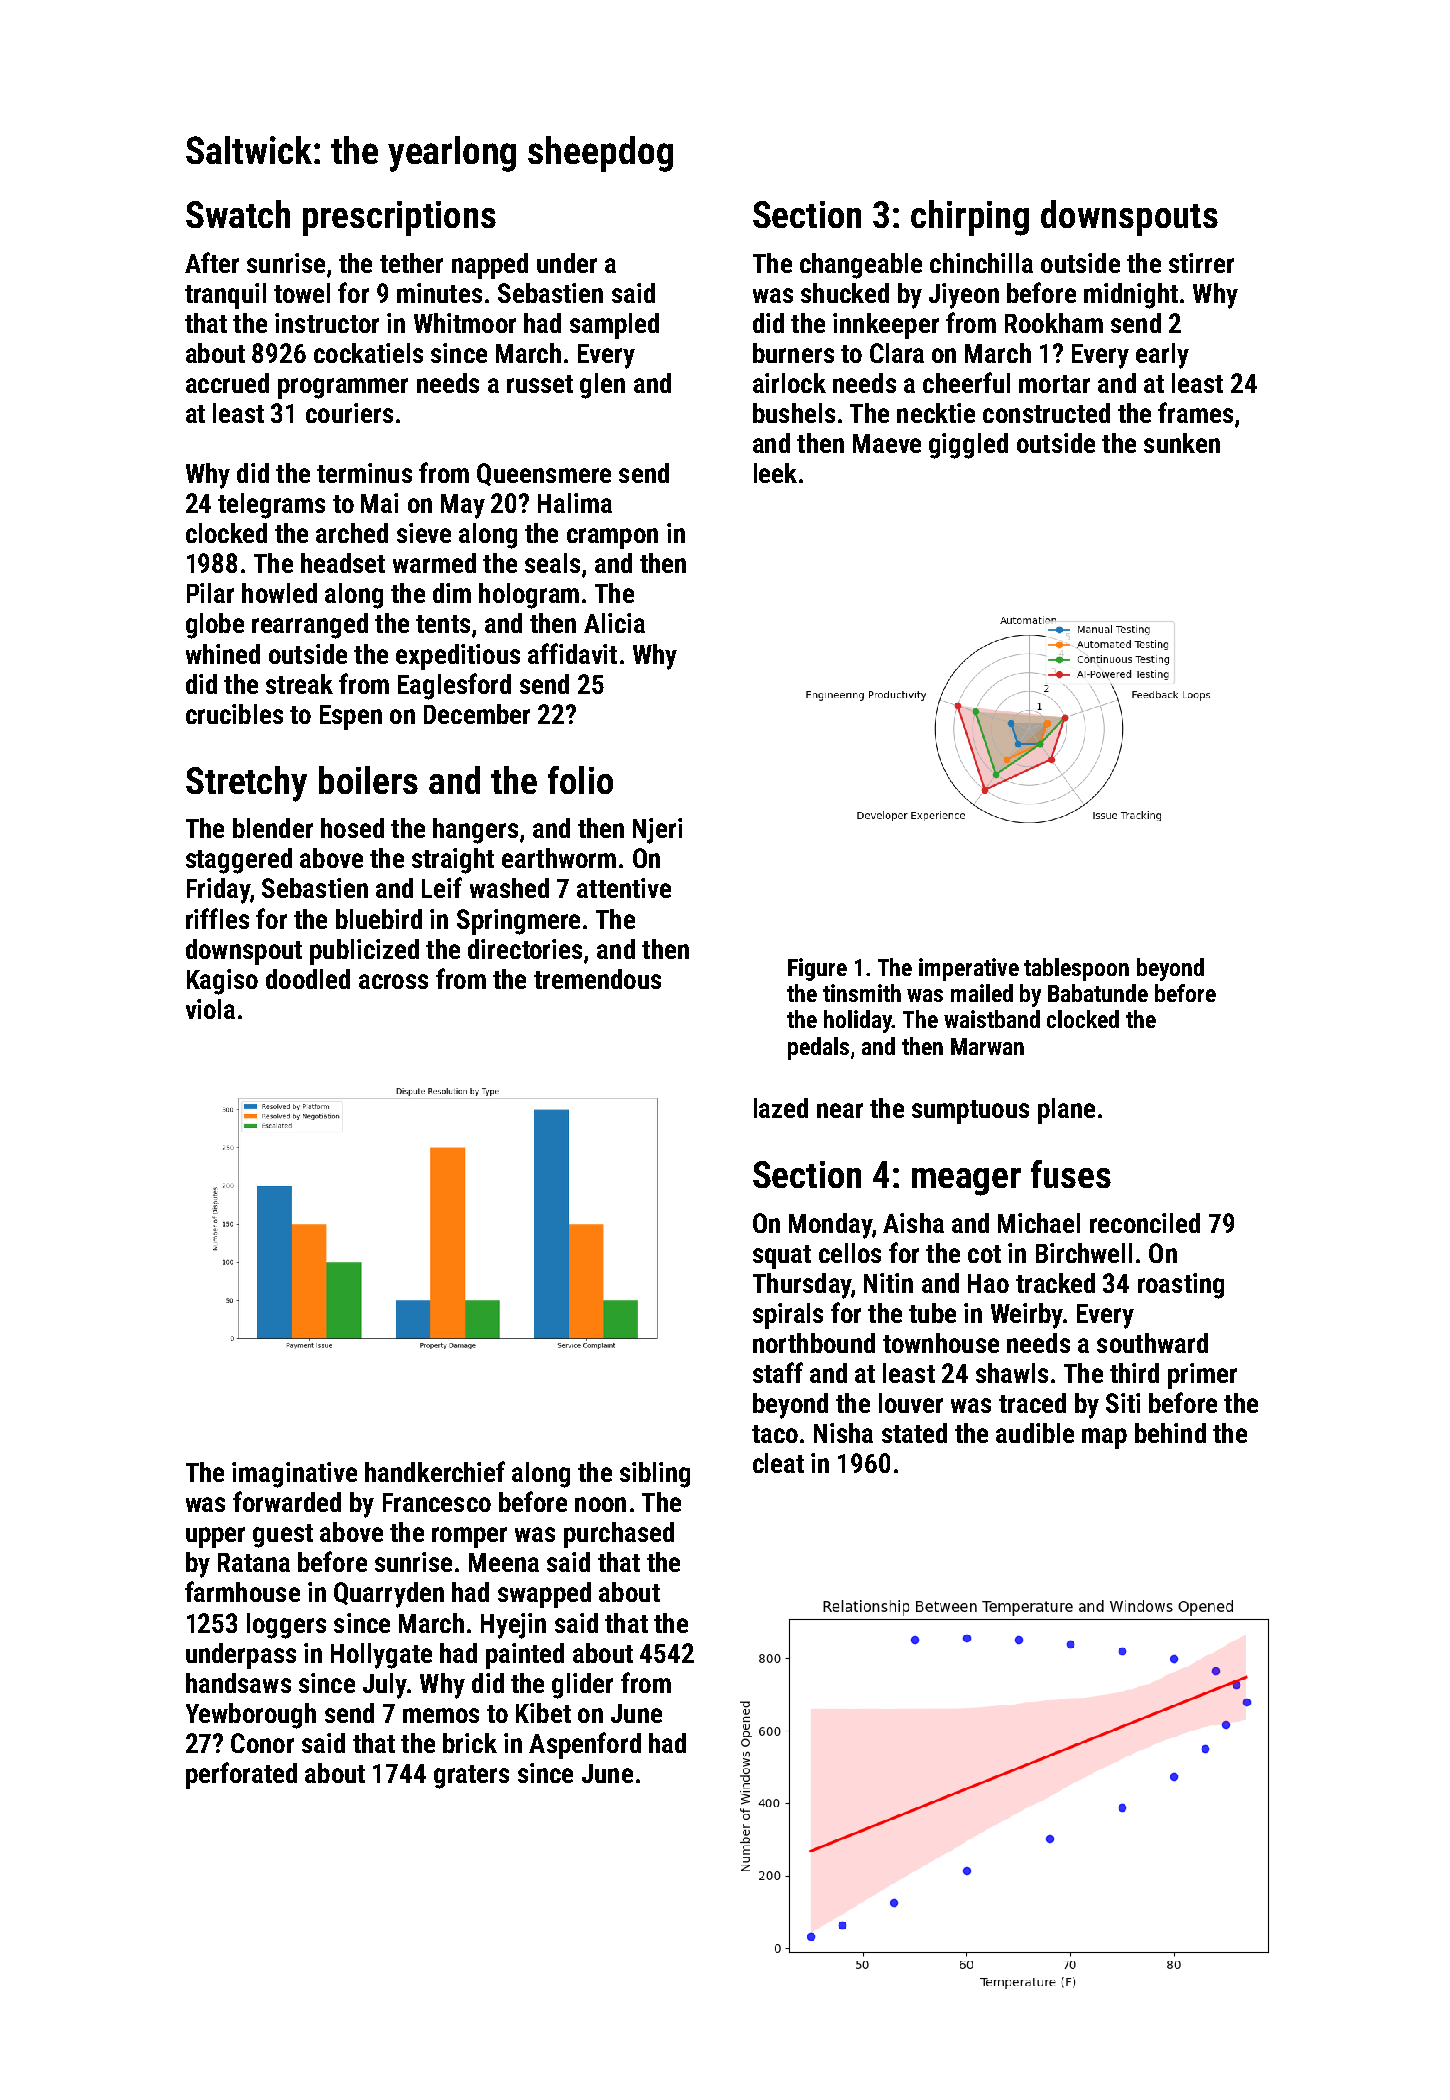 Image resolution: width=1450 pixels, height=2100 pixels. I want to click on folio, so click(580, 780).
